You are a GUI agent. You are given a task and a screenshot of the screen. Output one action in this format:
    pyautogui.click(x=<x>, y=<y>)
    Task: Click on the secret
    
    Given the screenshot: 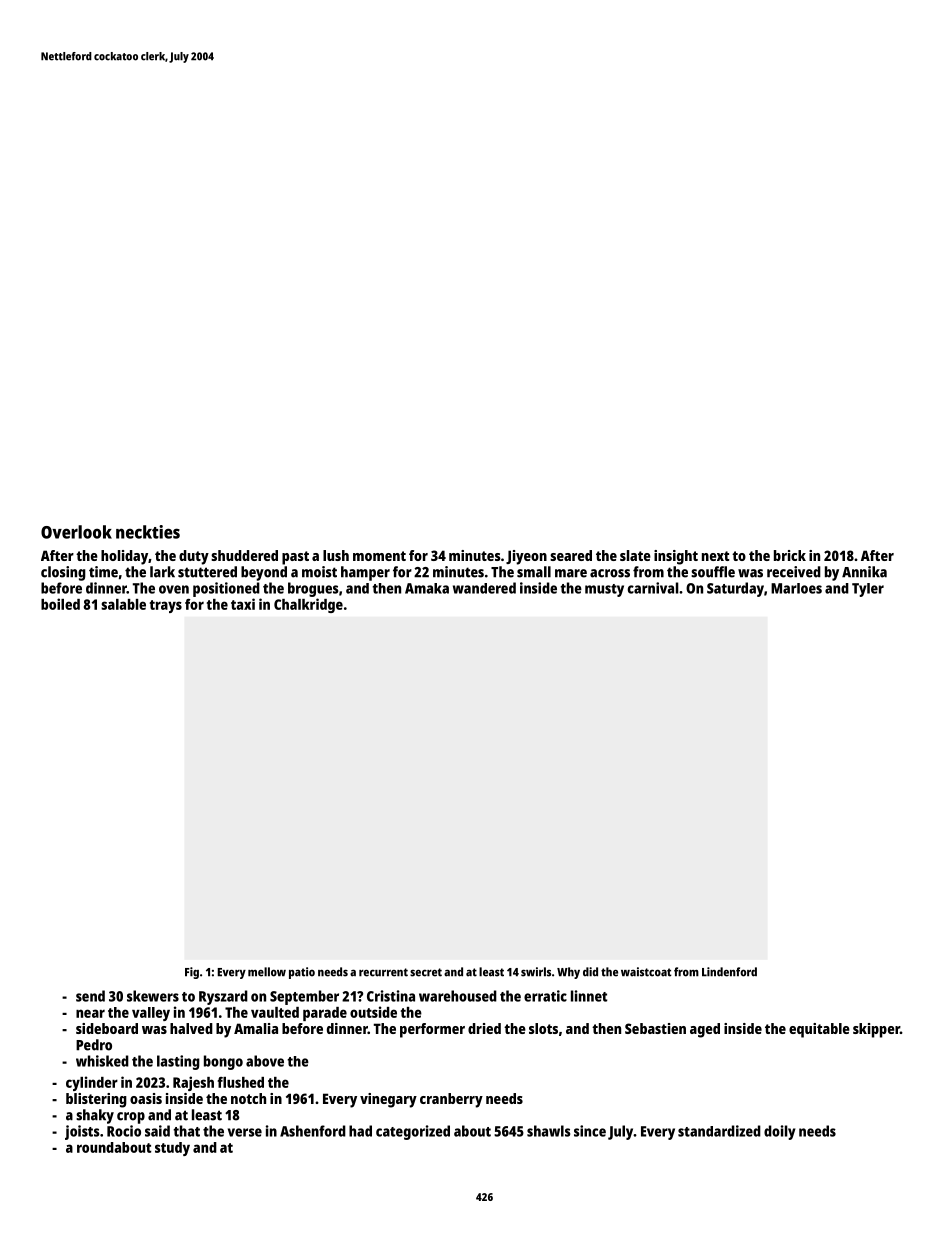 What is the action you would take?
    pyautogui.click(x=426, y=972)
